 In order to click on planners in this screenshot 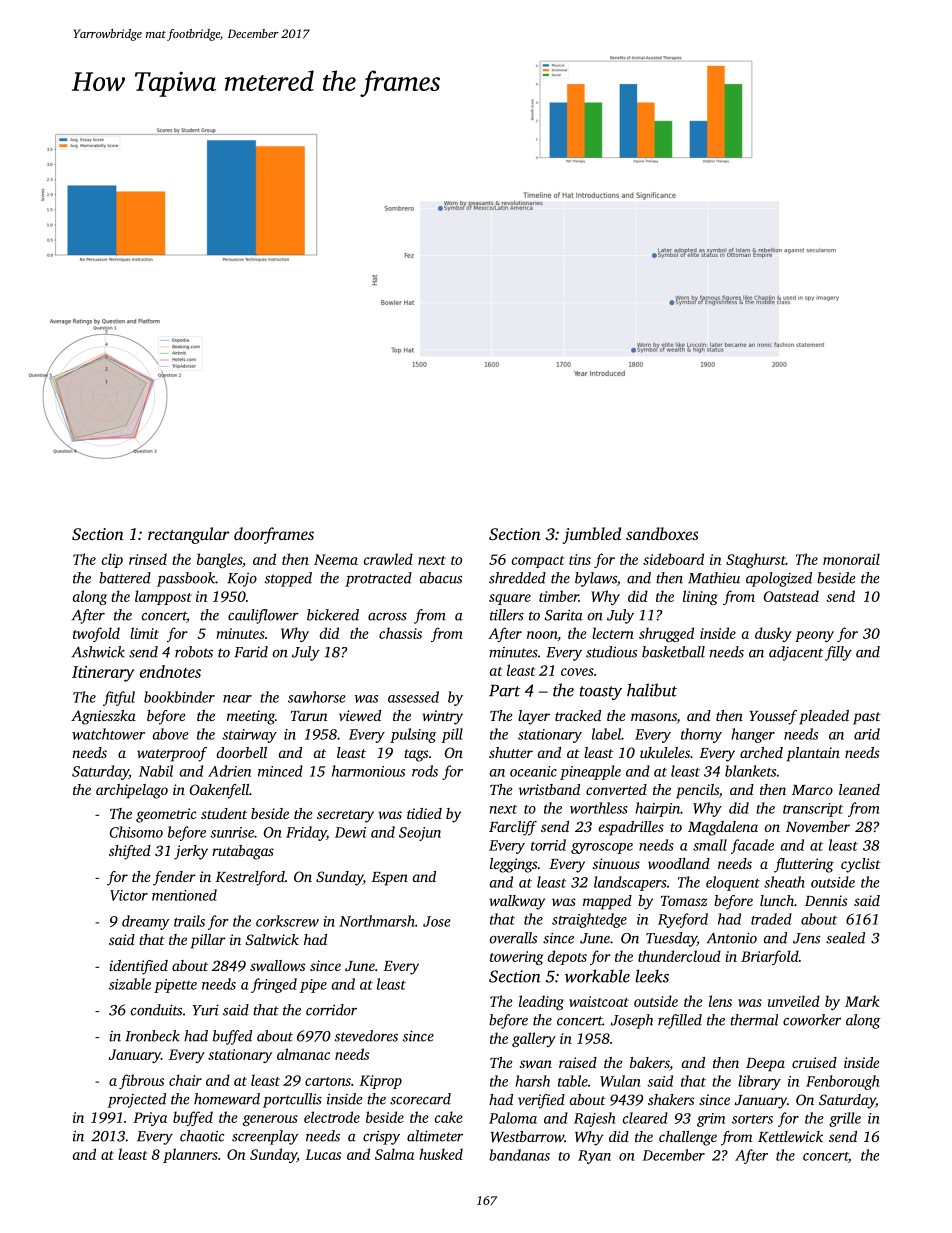, I will do `click(190, 1155)`.
